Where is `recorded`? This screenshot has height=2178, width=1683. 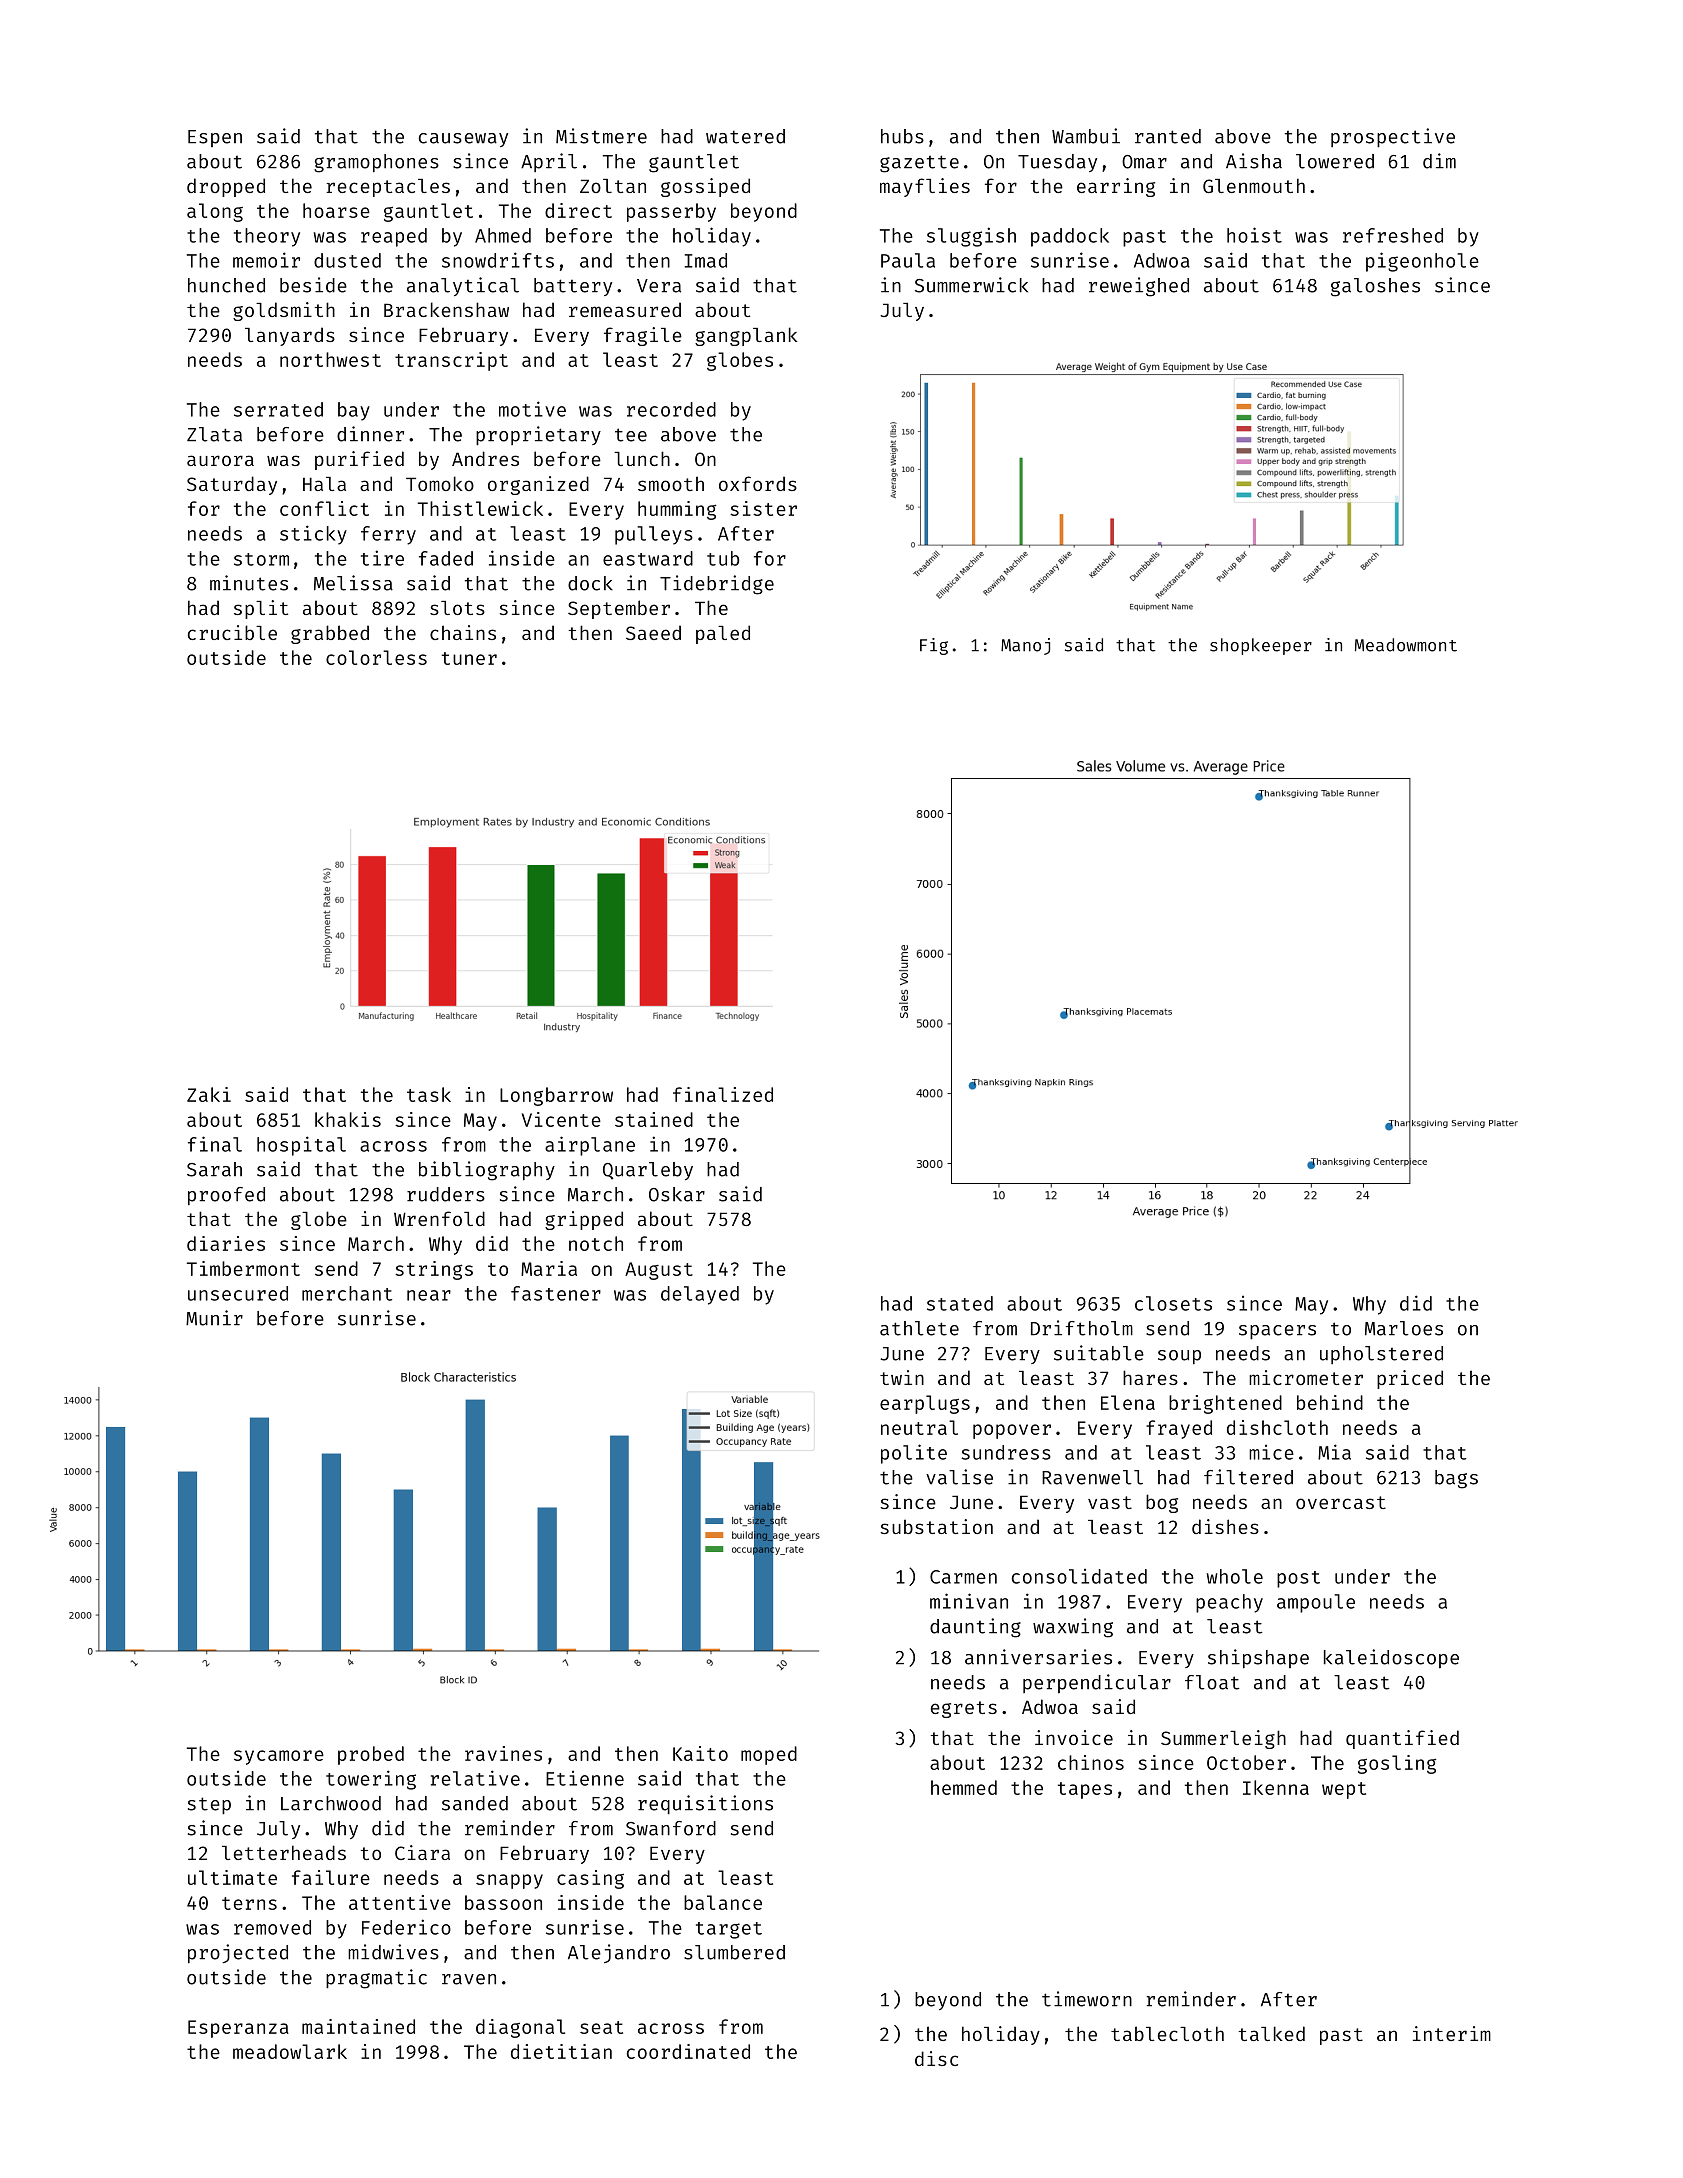
recorded is located at coordinates (671, 409).
